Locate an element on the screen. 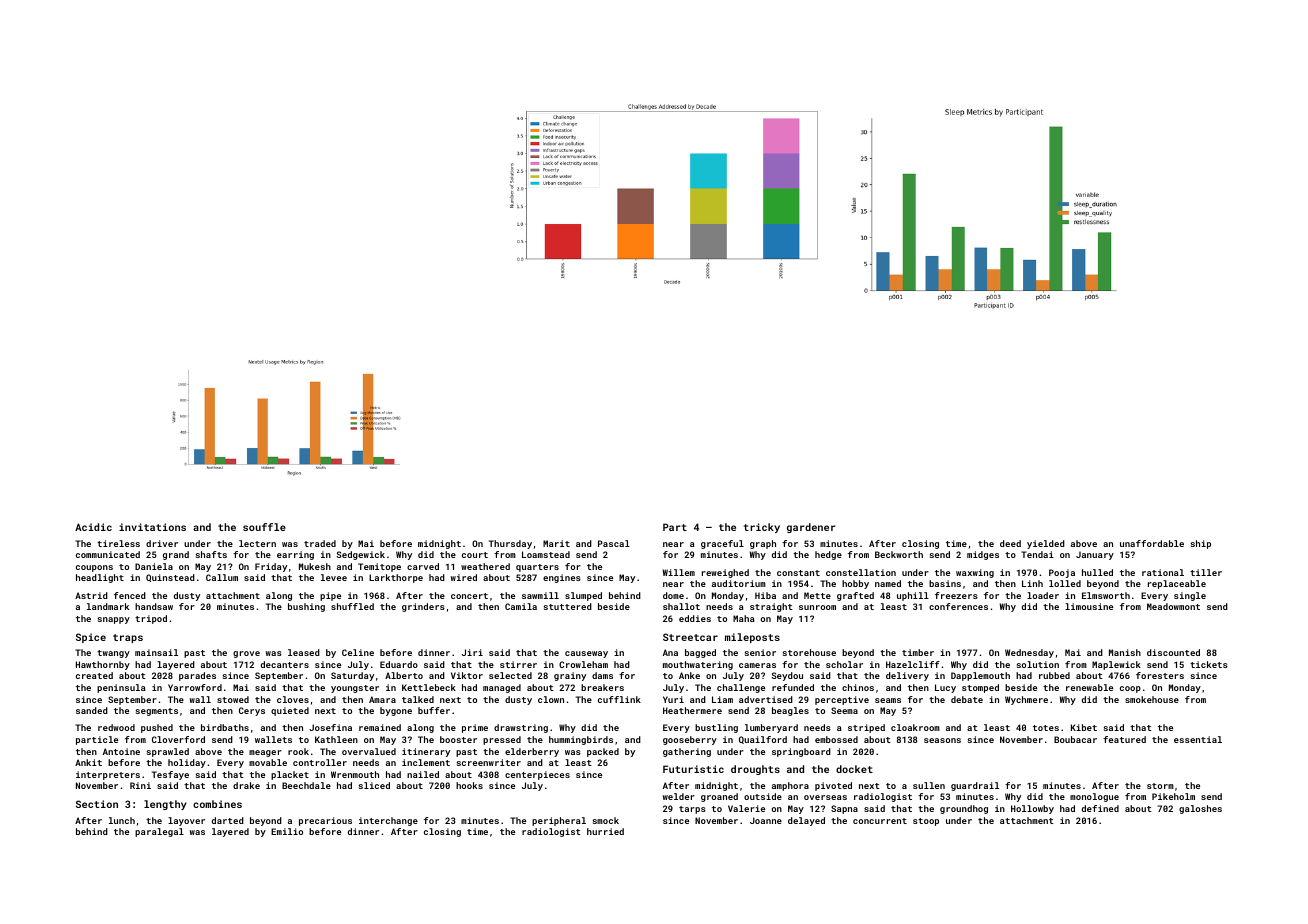 This screenshot has width=1308, height=924. Hollowby is located at coordinates (1032, 809).
